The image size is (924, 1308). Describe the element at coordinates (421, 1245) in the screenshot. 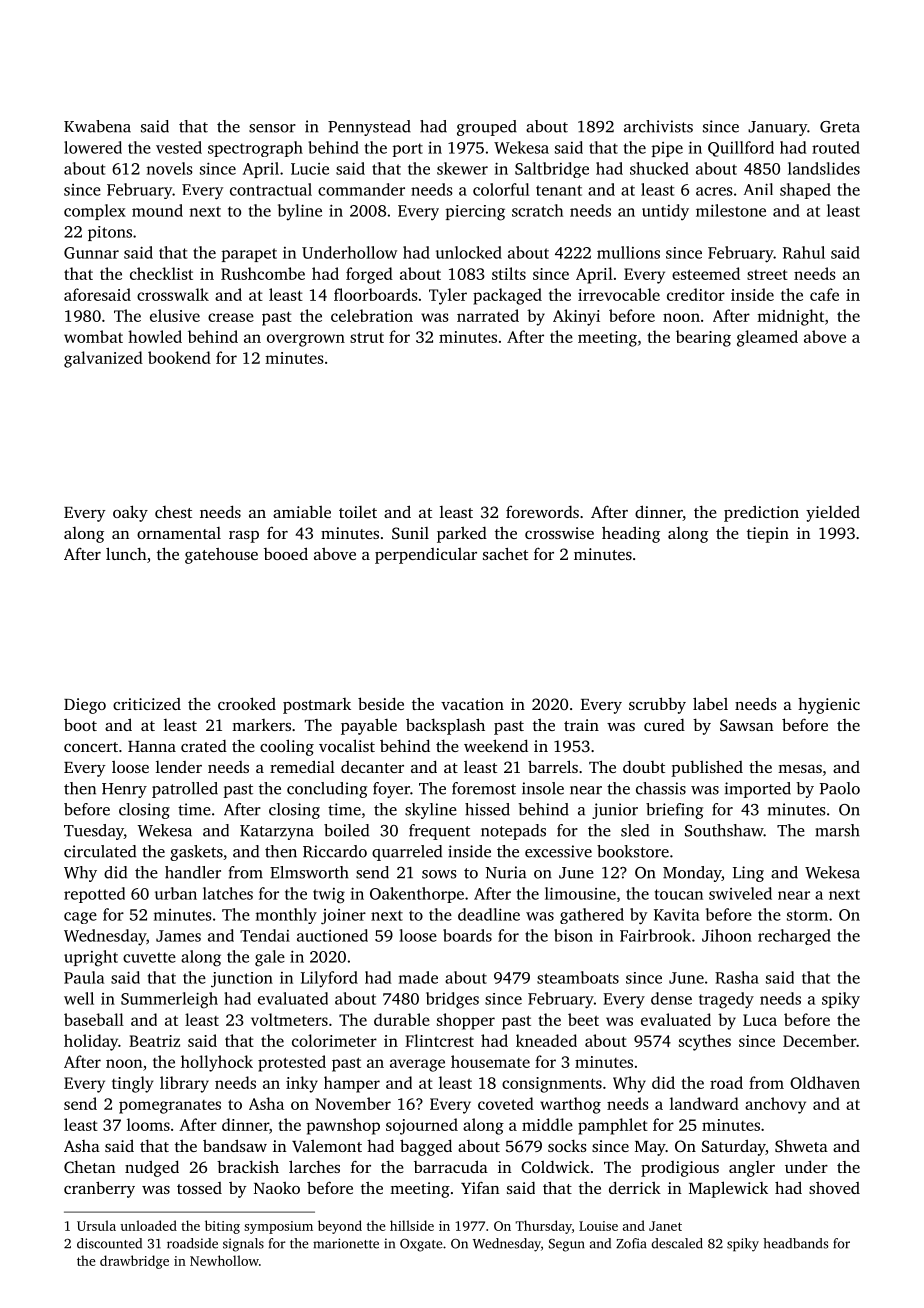

I see `Oxgate` at that location.
